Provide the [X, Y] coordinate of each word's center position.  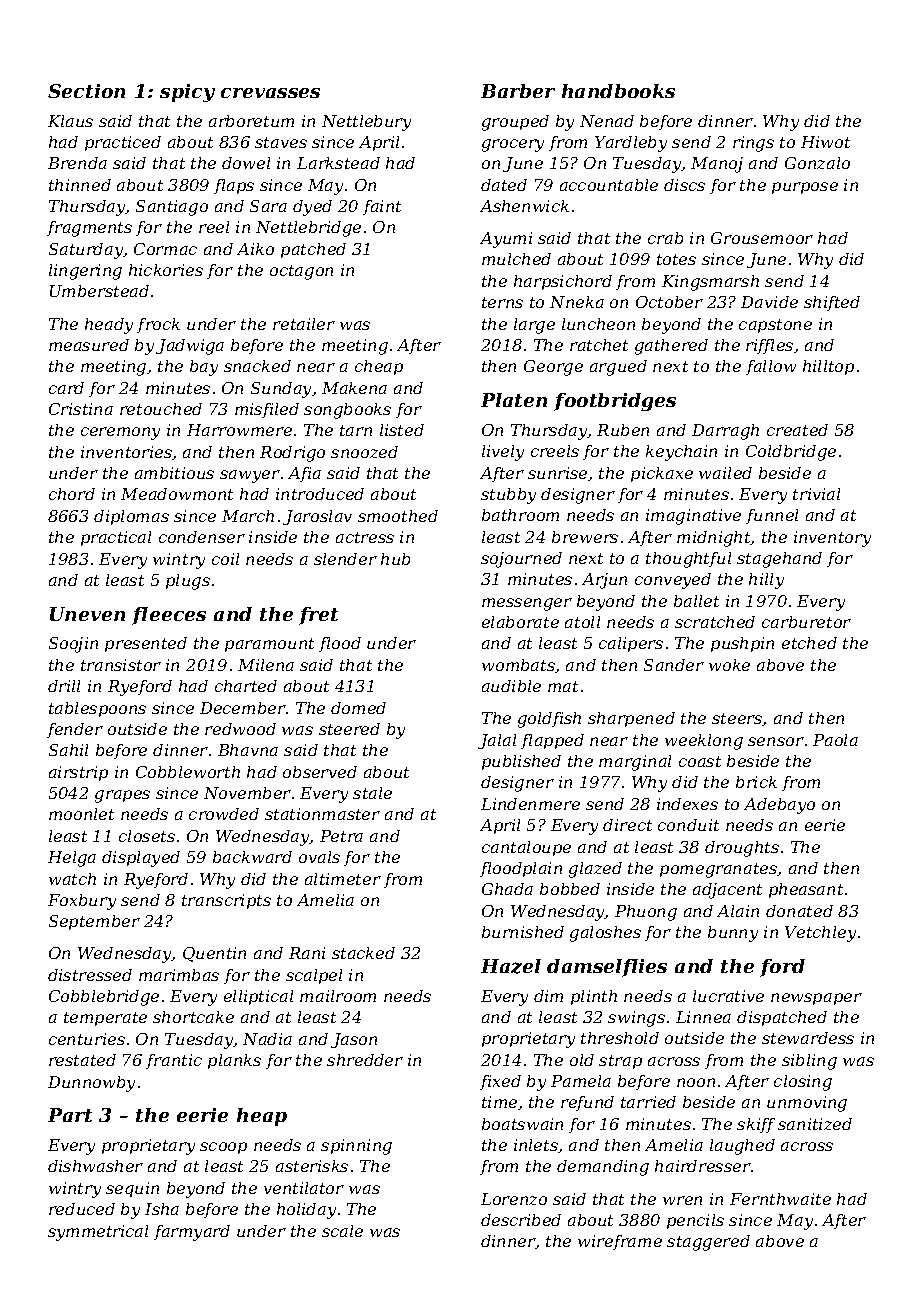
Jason [354, 1040]
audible [511, 686]
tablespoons [97, 709]
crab [665, 238]
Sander [674, 665]
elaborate [520, 622]
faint [382, 207]
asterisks [312, 1166]
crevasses [270, 93]
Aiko [255, 249]
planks [234, 1061]
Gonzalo [817, 163]
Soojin [73, 645]
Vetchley [820, 934]
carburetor [806, 622]
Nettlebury [366, 123]
